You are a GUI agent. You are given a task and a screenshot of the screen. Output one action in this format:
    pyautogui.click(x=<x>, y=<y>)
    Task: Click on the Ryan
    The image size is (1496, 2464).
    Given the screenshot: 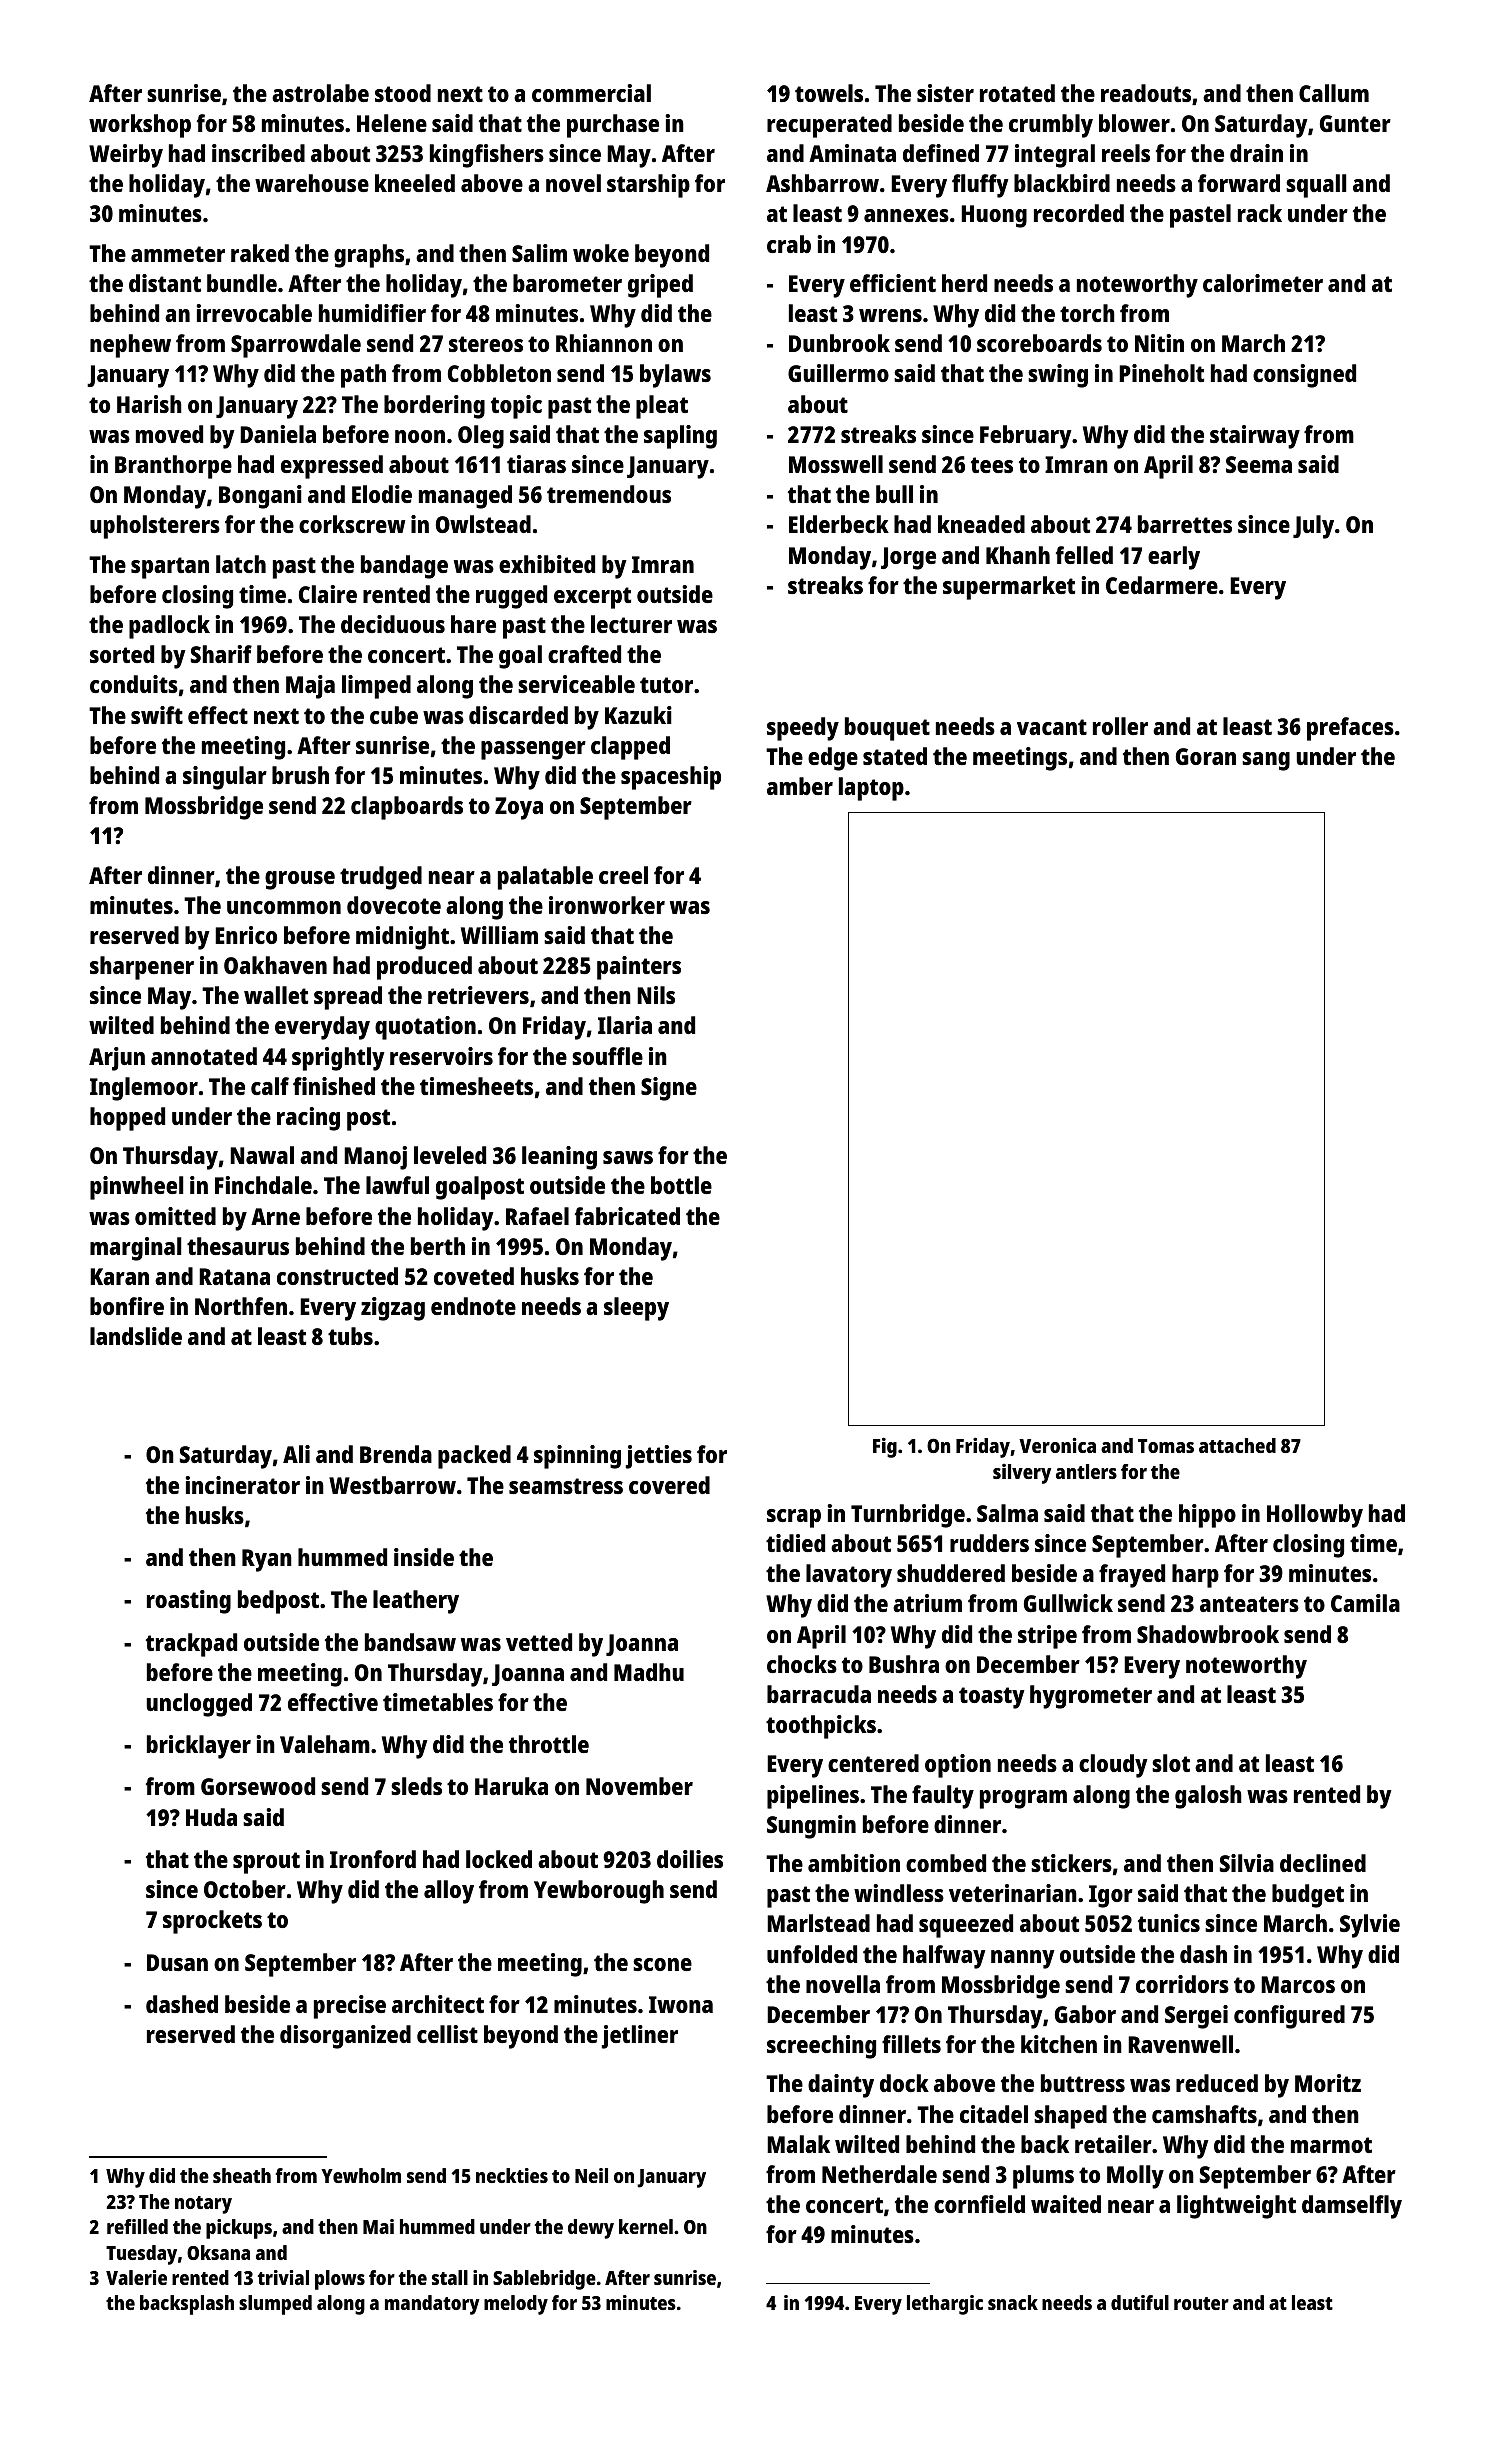 What is the action you would take?
    pyautogui.click(x=267, y=1560)
